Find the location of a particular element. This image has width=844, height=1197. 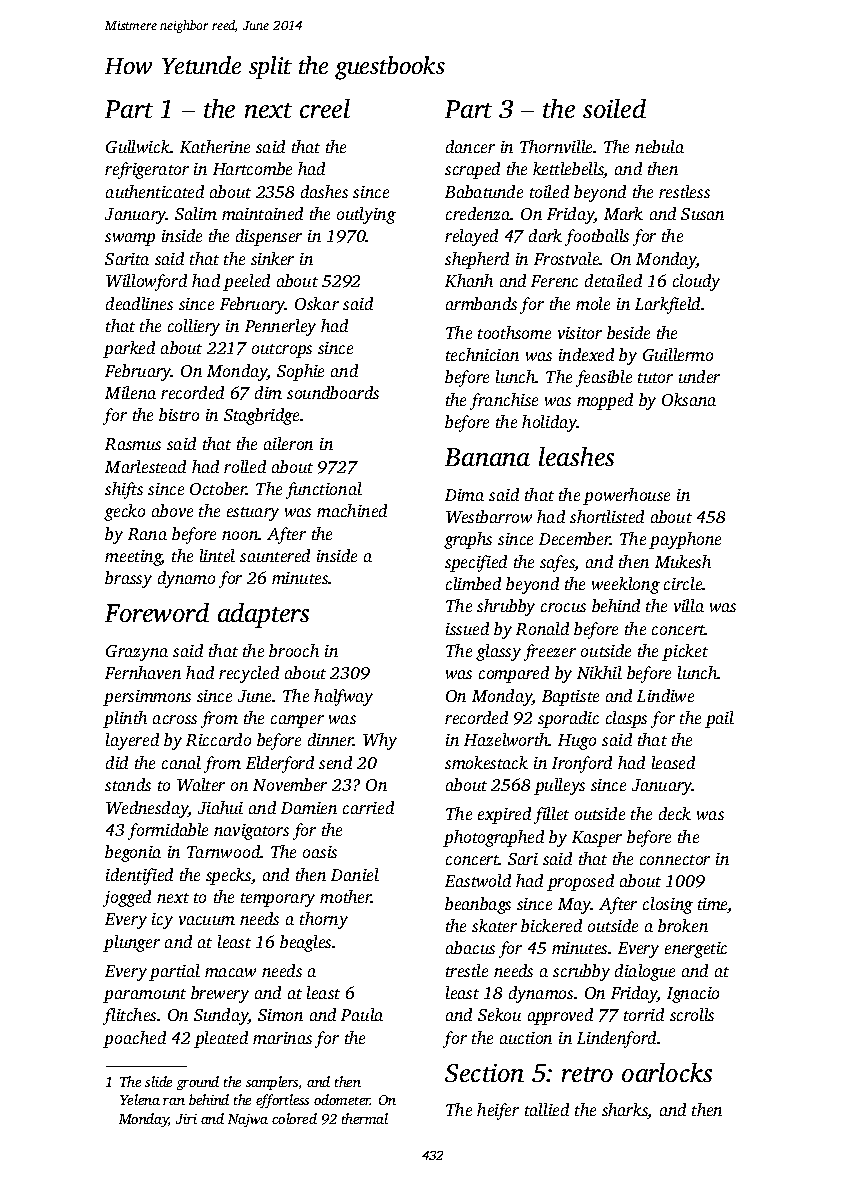

Katherine is located at coordinates (215, 146).
